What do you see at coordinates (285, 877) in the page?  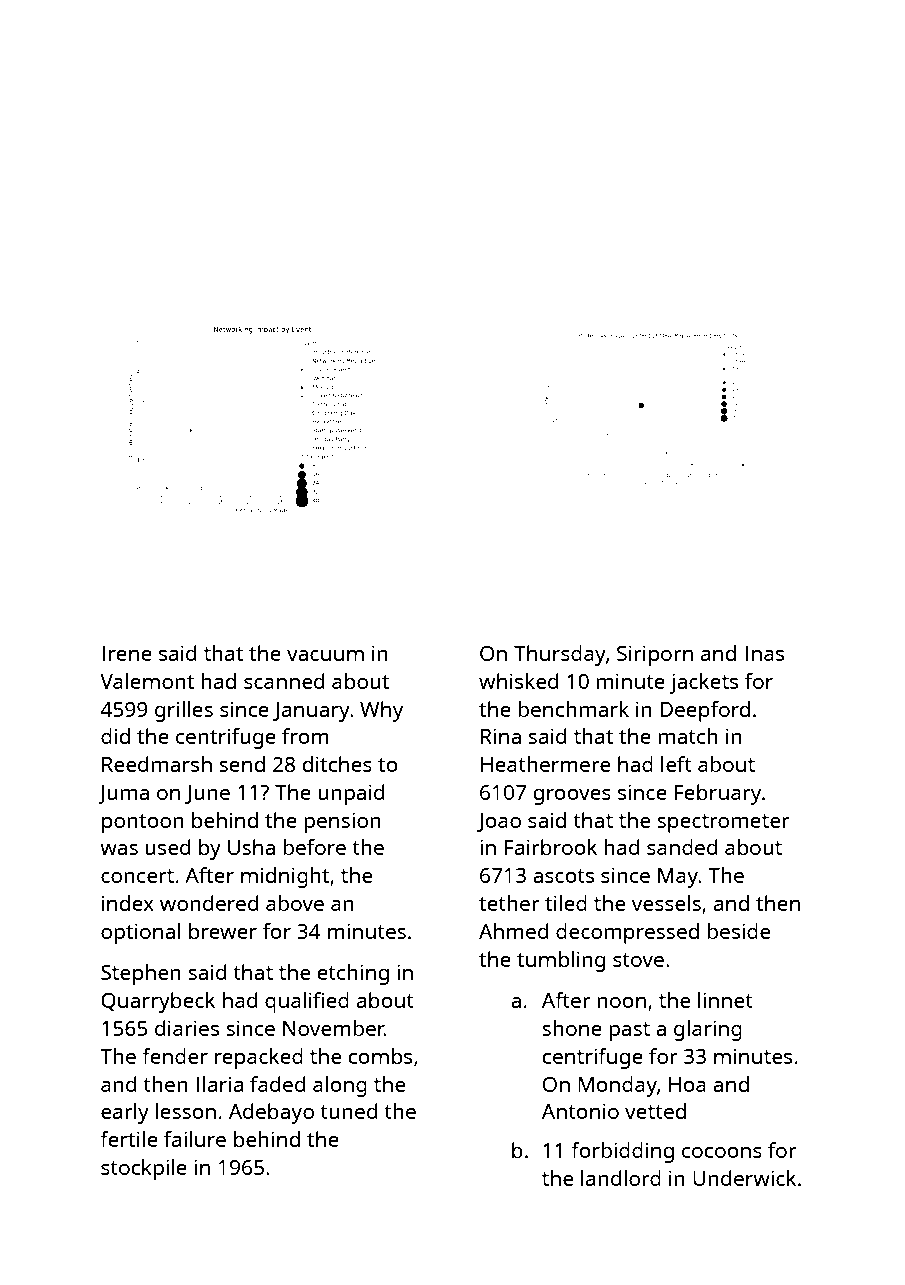 I see `midnight` at bounding box center [285, 877].
